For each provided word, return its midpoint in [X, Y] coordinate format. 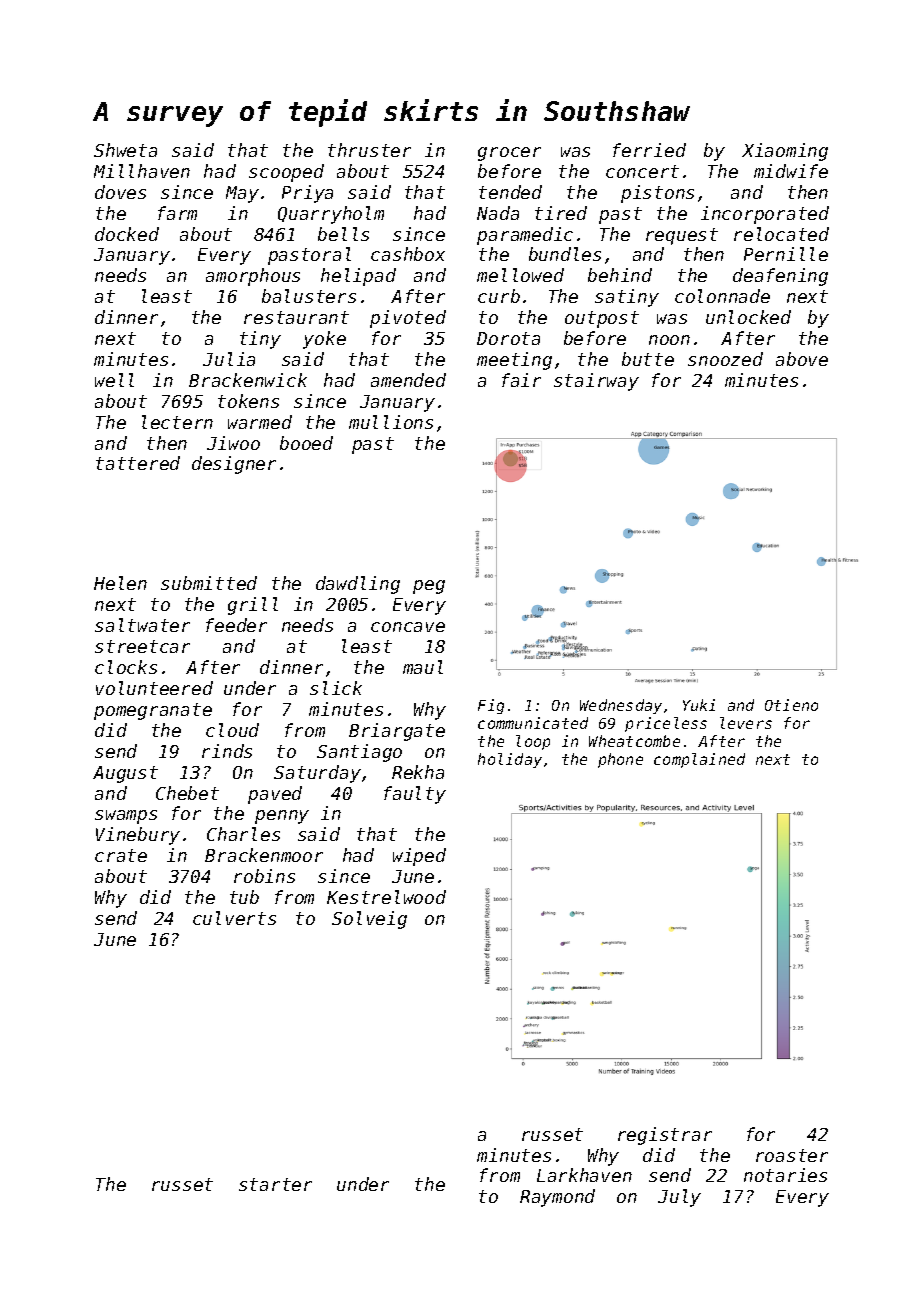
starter [275, 1184]
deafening [780, 277]
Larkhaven [584, 1175]
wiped [419, 857]
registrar [665, 1136]
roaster [792, 1155]
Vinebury [138, 836]
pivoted [408, 319]
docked [127, 234]
